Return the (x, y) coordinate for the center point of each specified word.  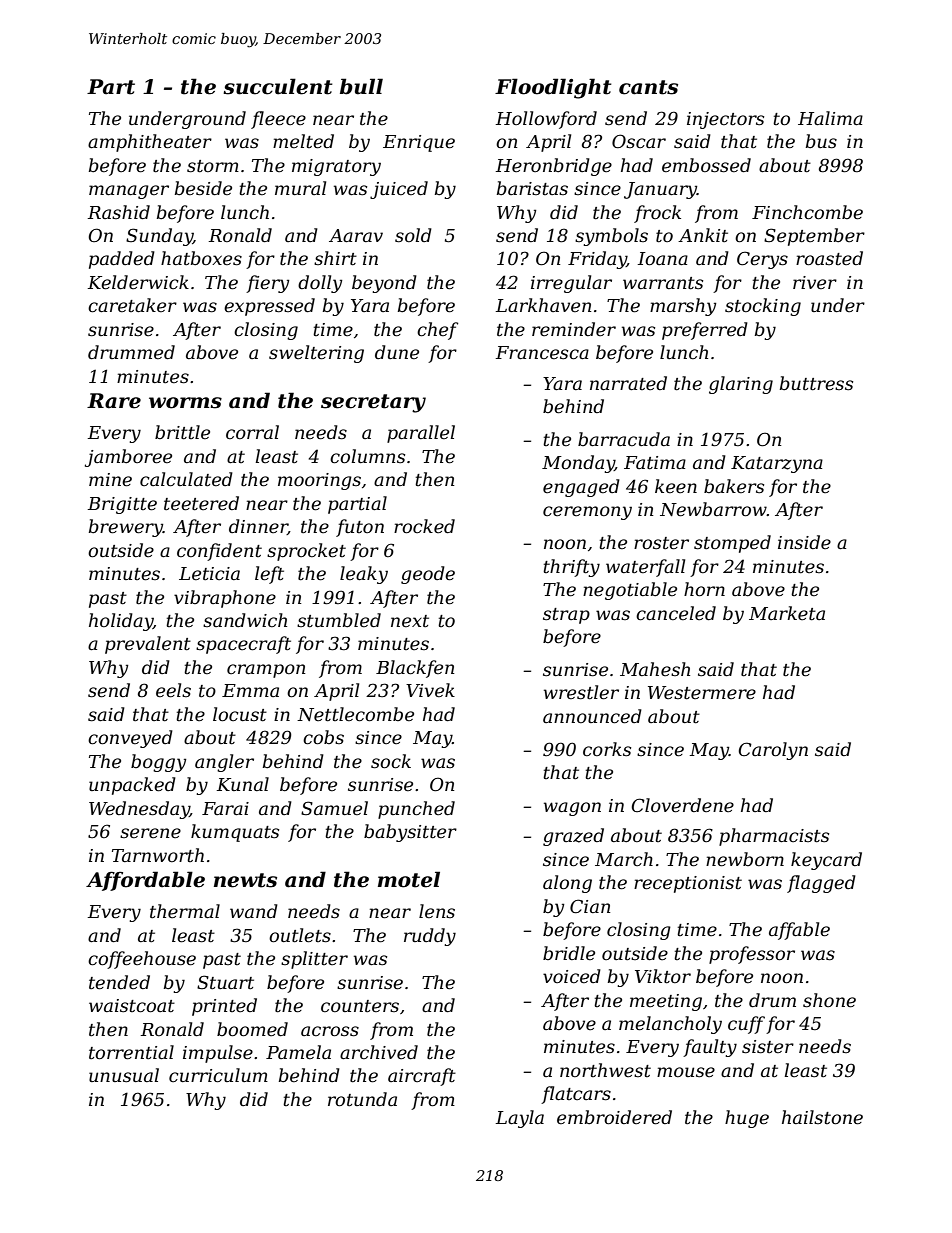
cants (648, 87)
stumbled (339, 620)
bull (361, 86)
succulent (277, 86)
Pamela (298, 1052)
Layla (519, 1119)
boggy (159, 763)
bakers (734, 486)
